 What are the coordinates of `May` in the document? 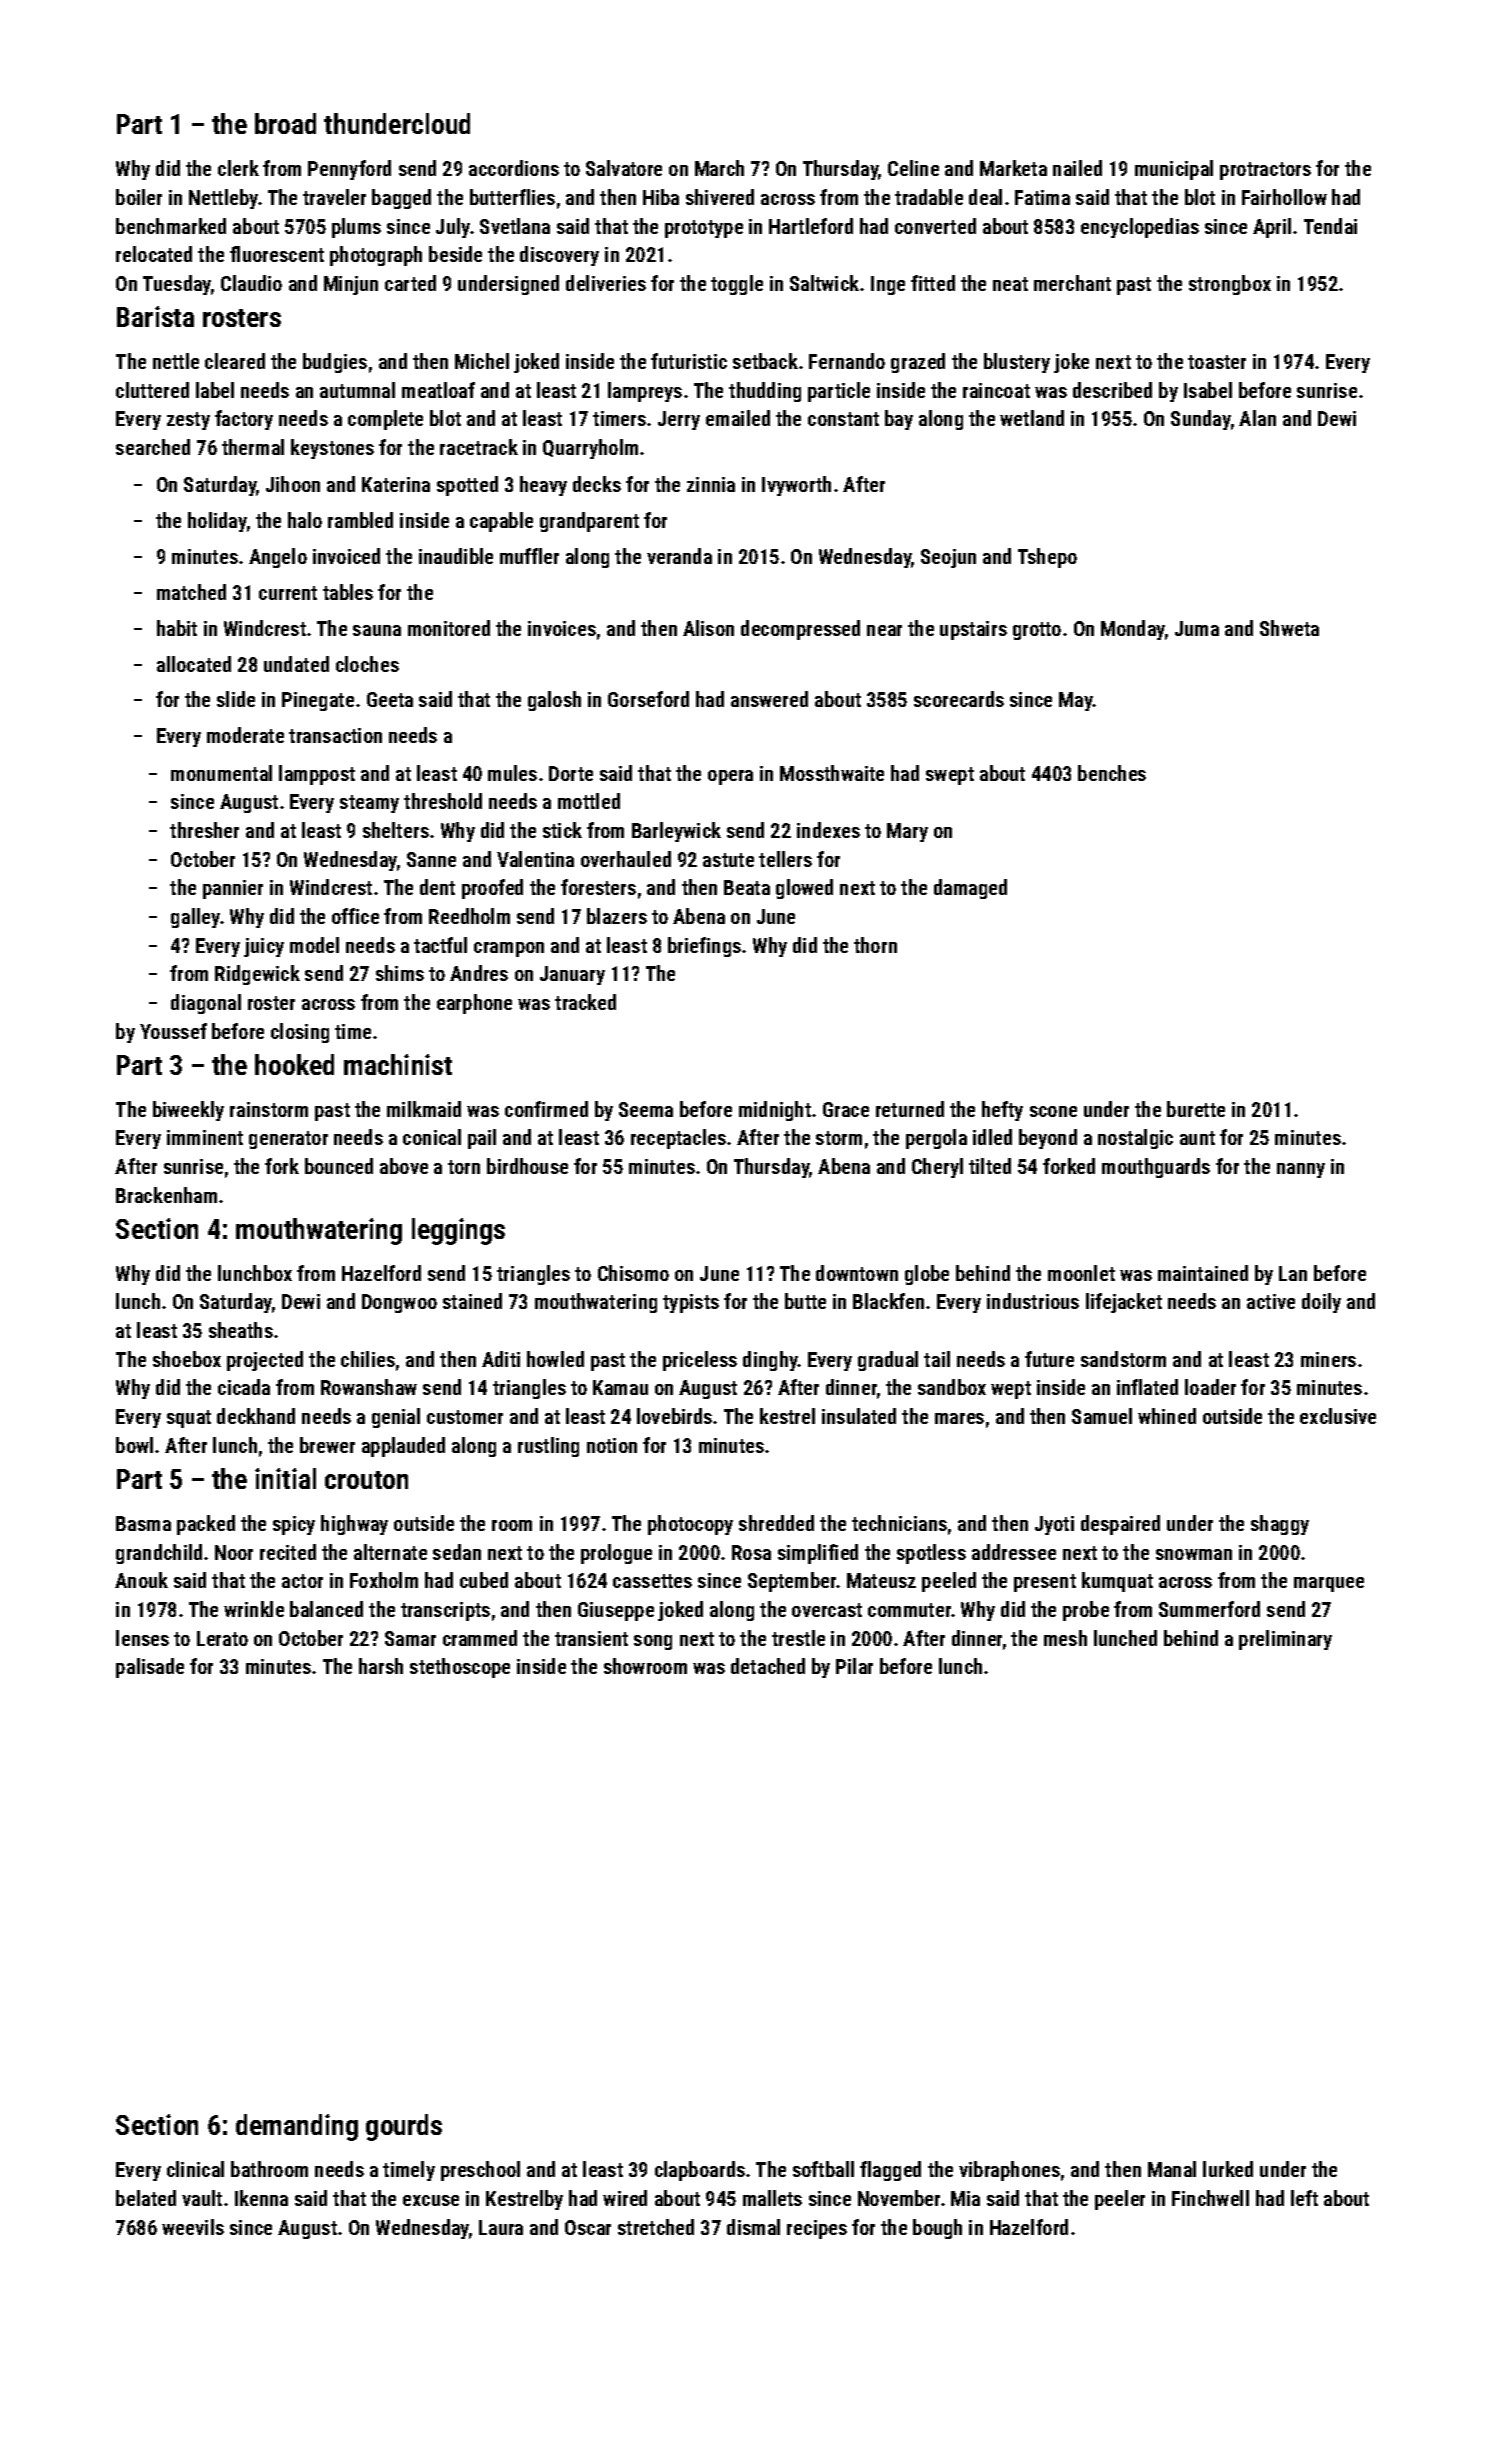 It's located at (1076, 701).
